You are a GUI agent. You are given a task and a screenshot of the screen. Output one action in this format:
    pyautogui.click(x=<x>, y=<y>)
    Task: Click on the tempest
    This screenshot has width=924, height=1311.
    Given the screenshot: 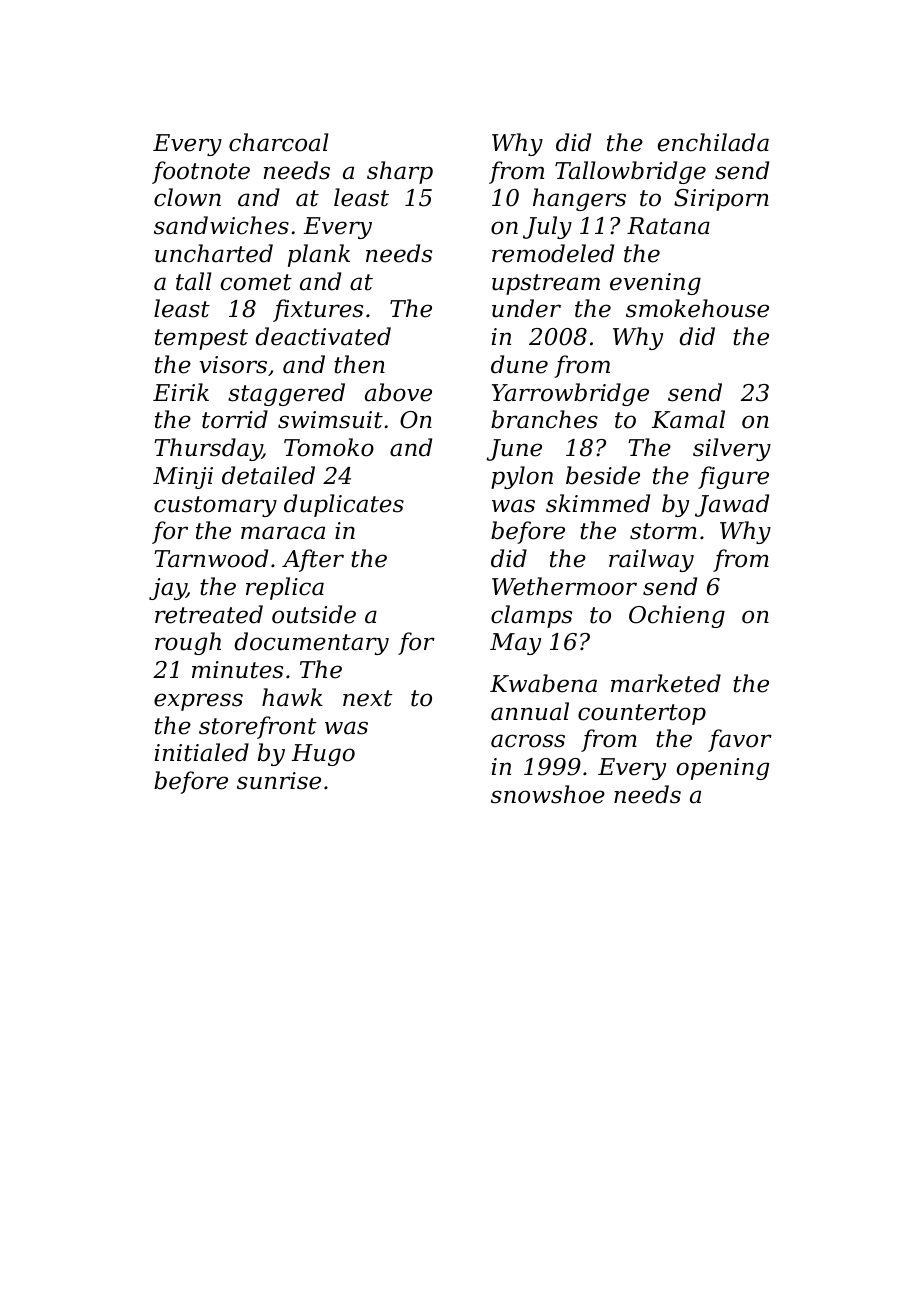 What is the action you would take?
    pyautogui.click(x=201, y=339)
